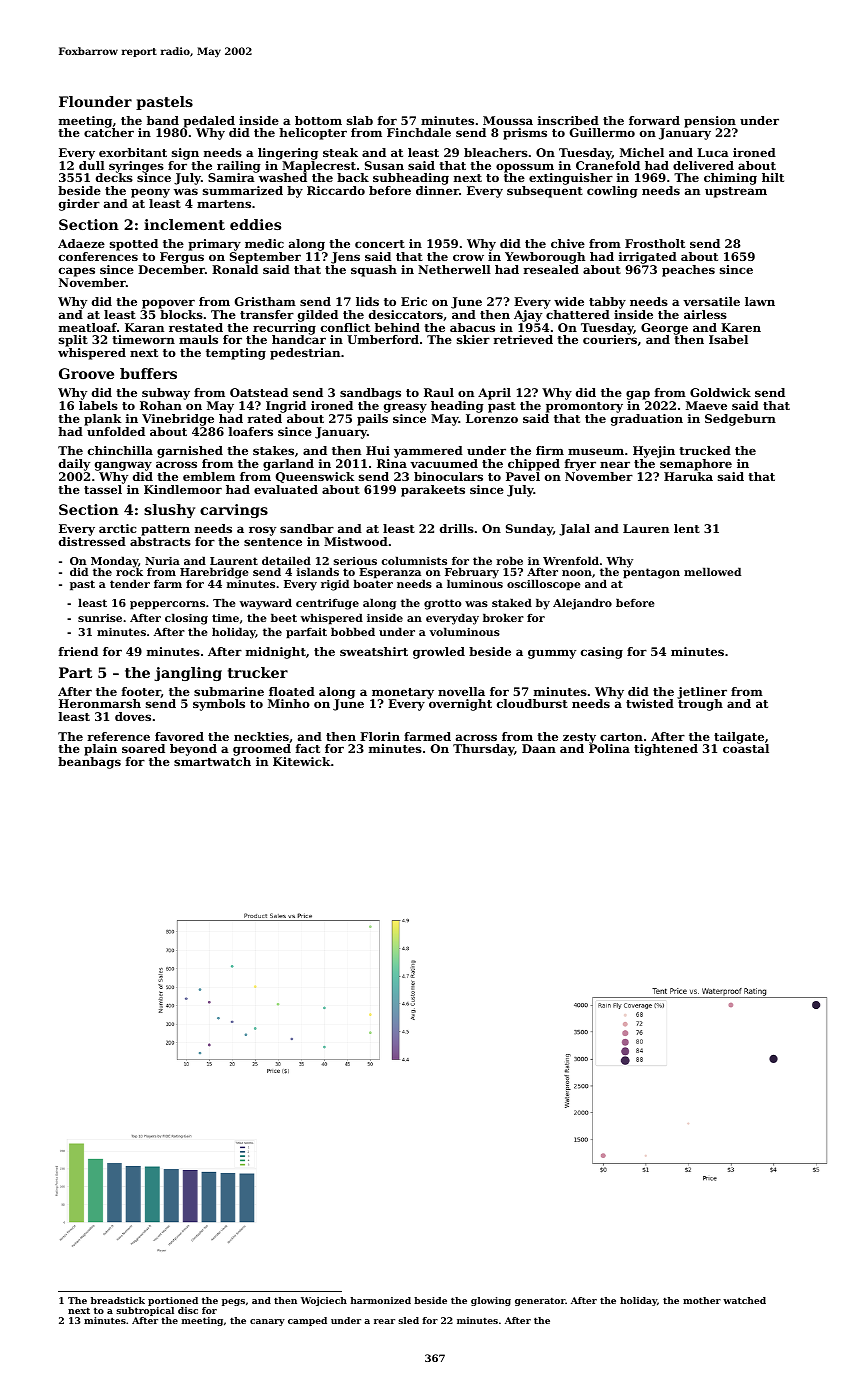  I want to click on subtropical, so click(145, 1311).
